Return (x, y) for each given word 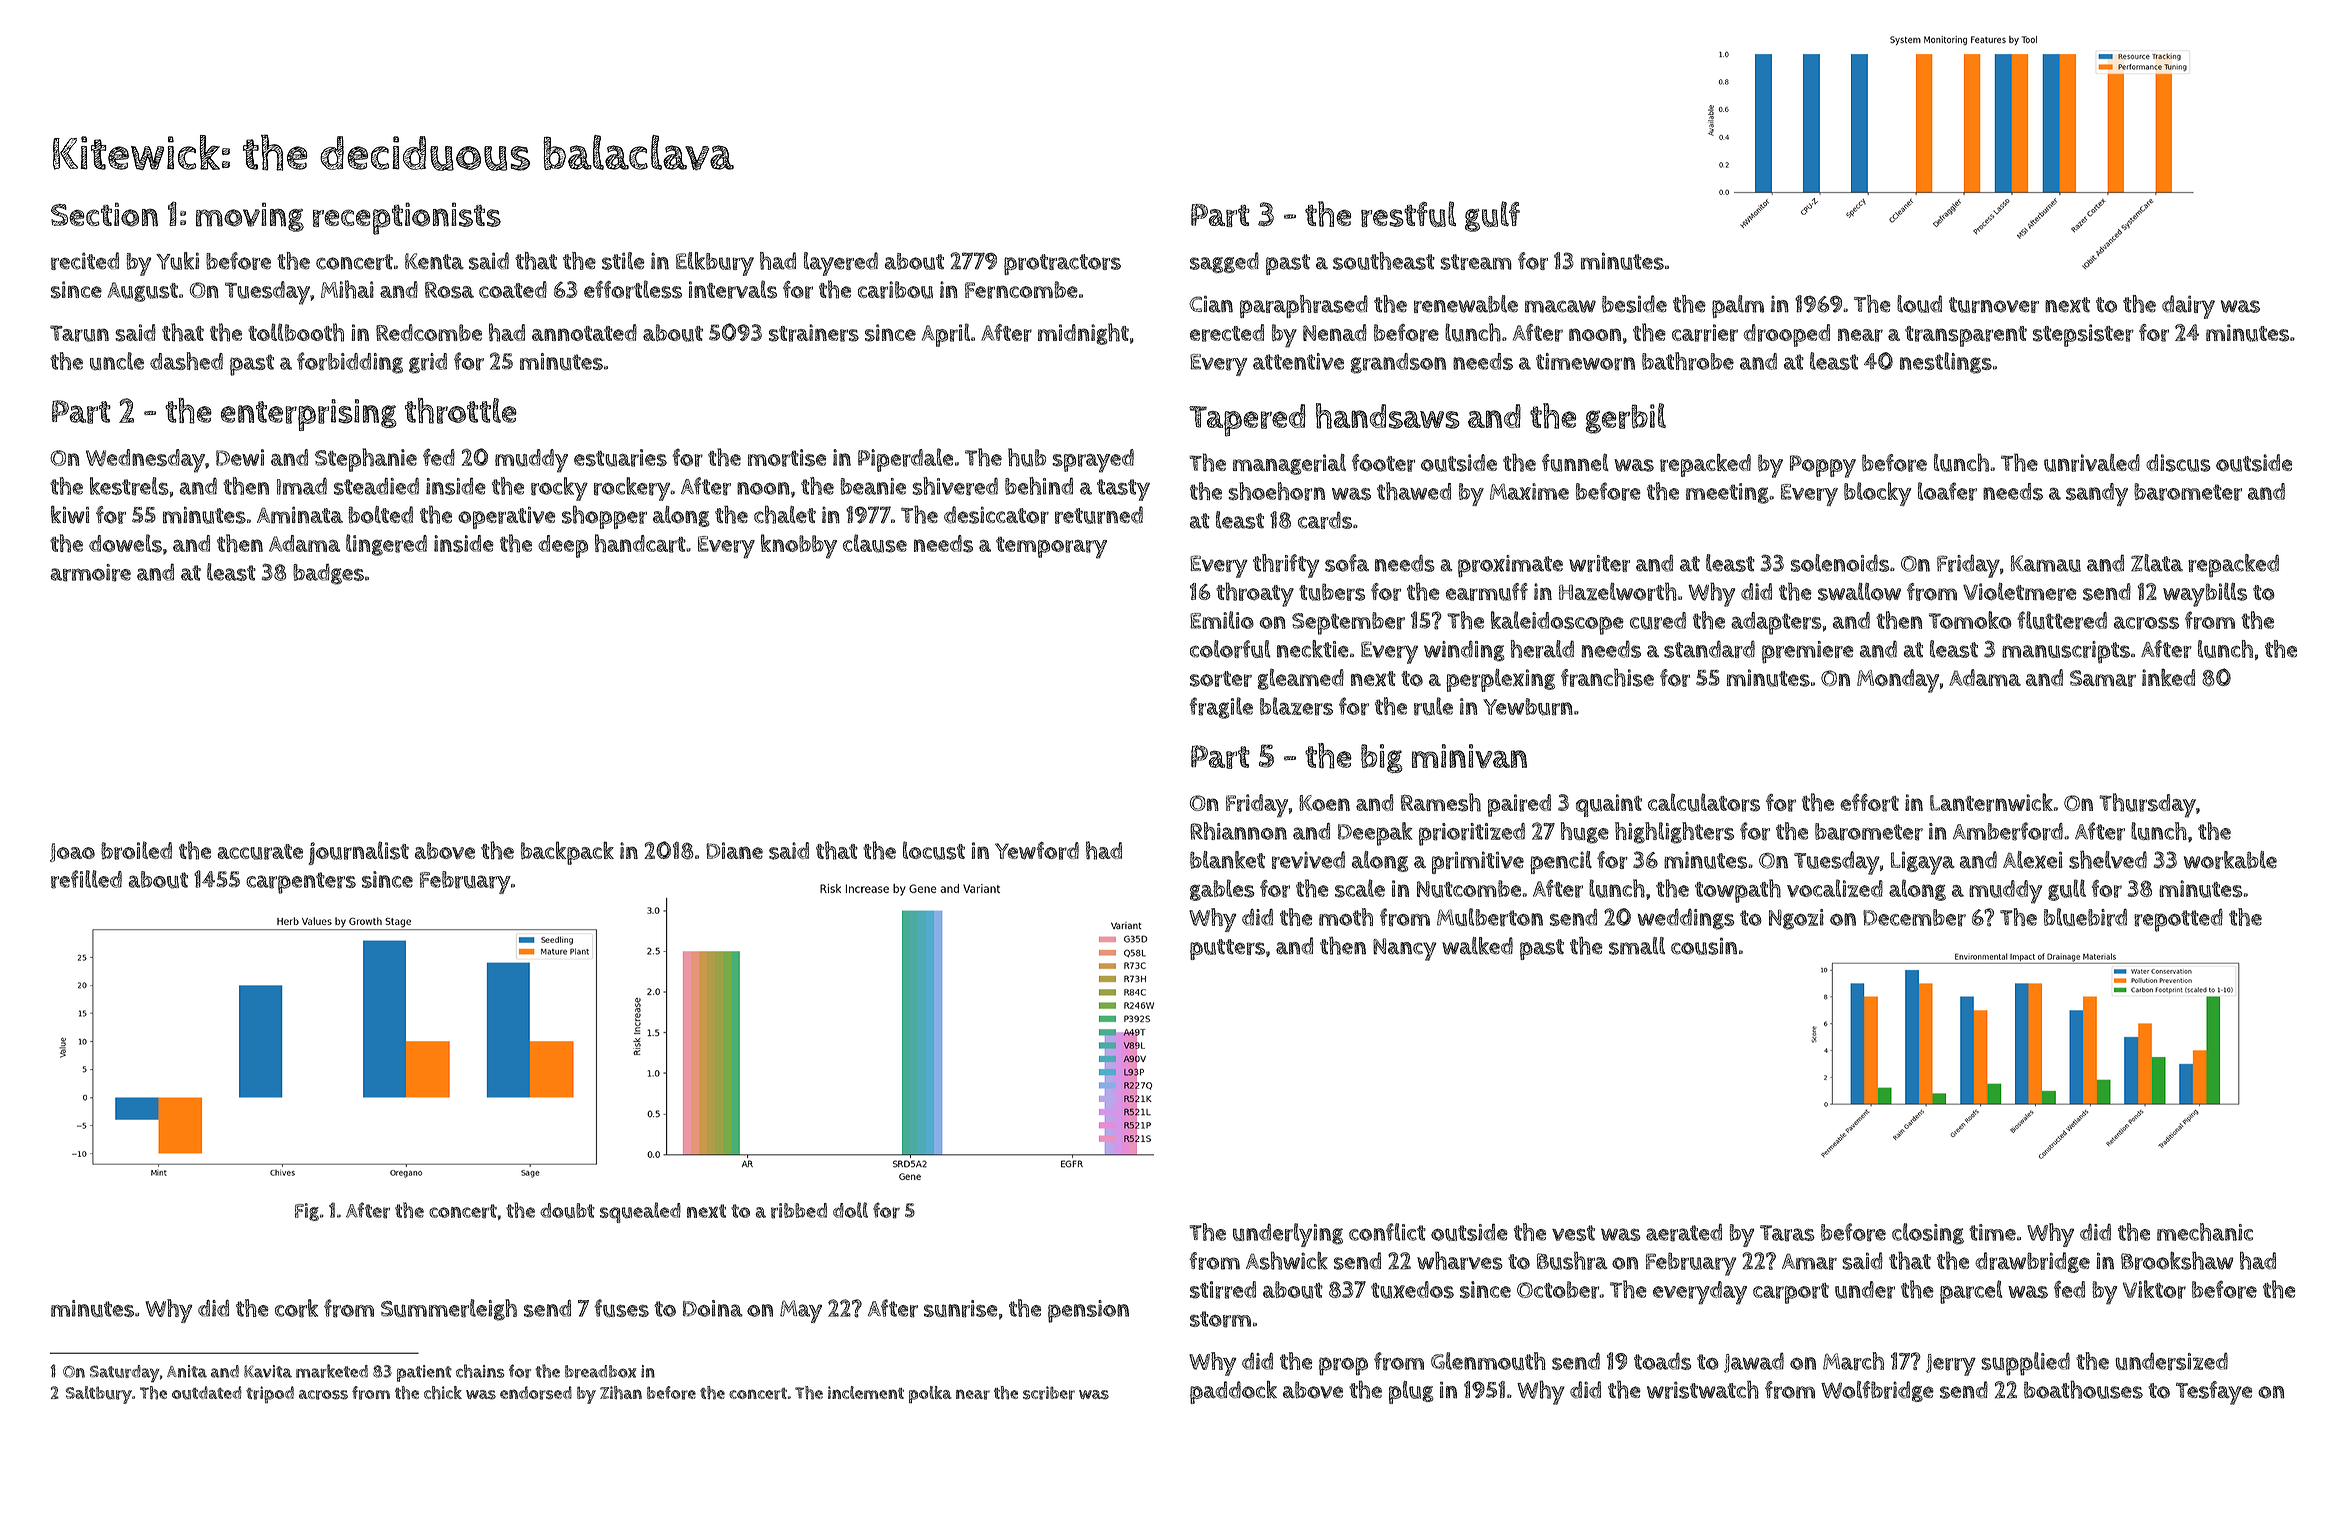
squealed (640, 1212)
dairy (2188, 307)
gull (2067, 890)
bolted (380, 515)
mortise (787, 458)
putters (1227, 949)
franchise (1607, 677)
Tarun (79, 333)
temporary (1051, 548)
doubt (567, 1211)
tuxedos (1412, 1290)
